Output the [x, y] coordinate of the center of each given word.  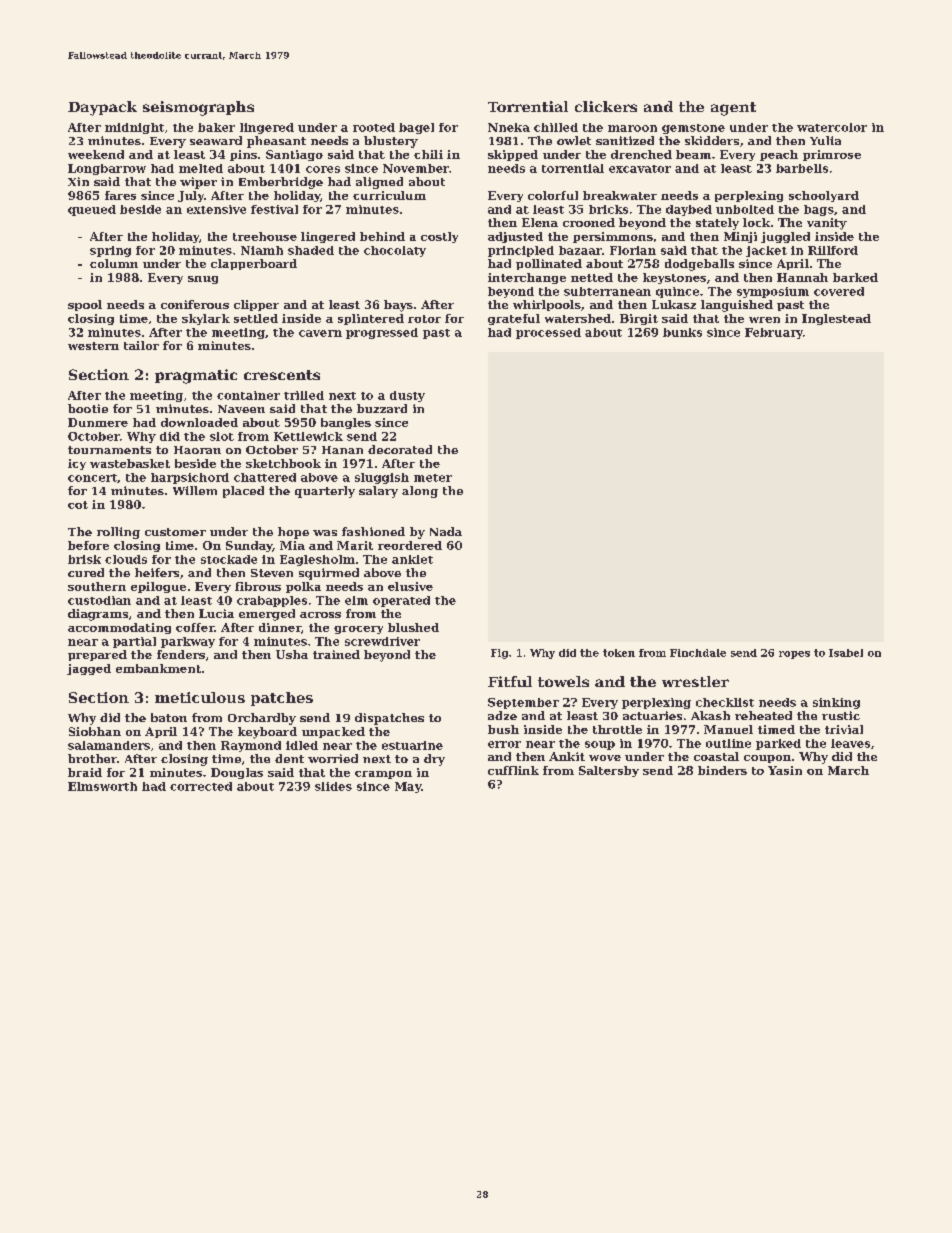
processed [548, 333]
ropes [794, 655]
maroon [632, 128]
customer [175, 532]
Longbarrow [107, 169]
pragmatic [196, 376]
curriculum [389, 195]
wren [764, 320]
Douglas [237, 773]
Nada [446, 531]
